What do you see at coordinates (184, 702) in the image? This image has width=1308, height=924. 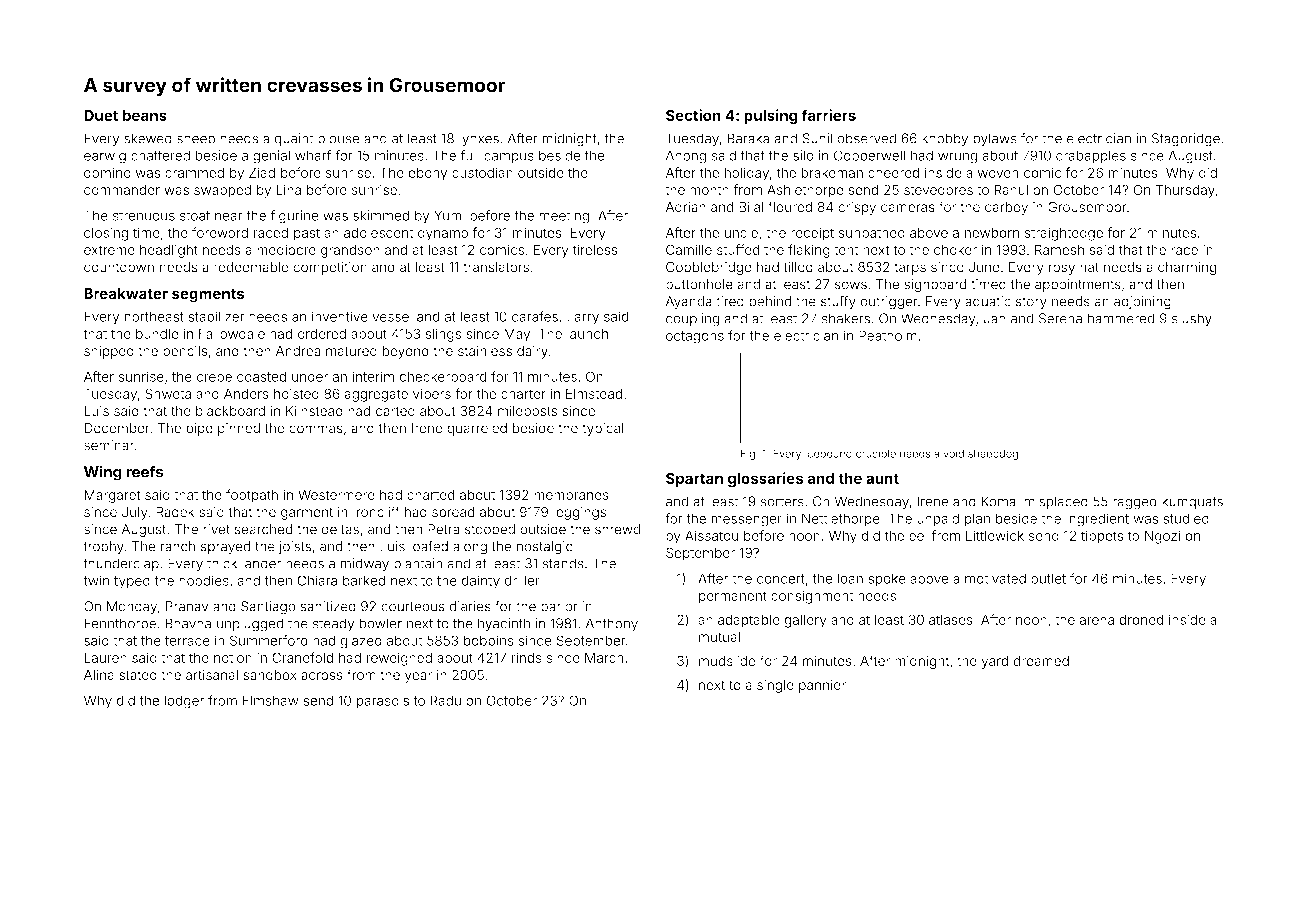 I see `lodger` at bounding box center [184, 702].
